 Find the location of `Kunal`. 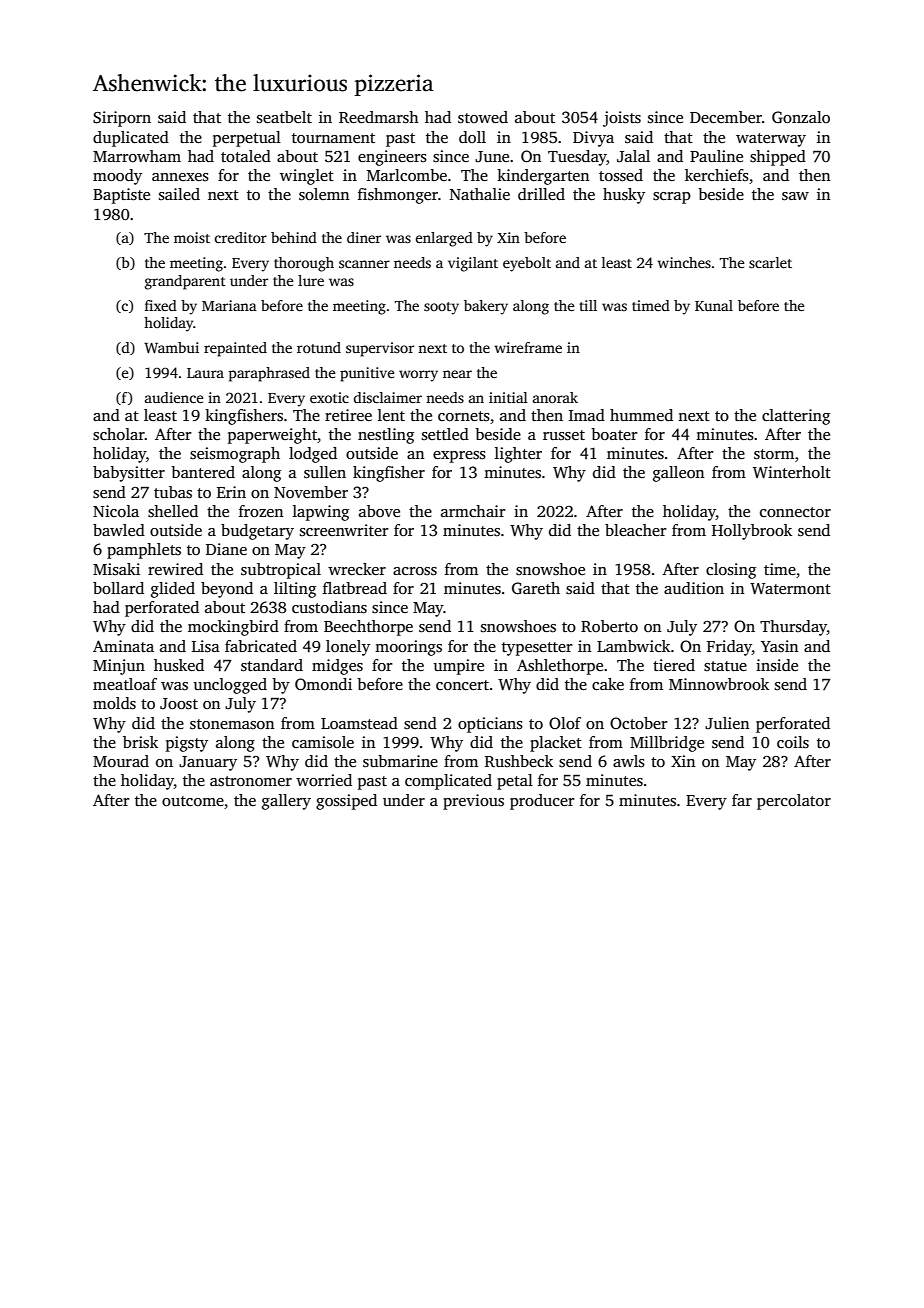

Kunal is located at coordinates (714, 305).
